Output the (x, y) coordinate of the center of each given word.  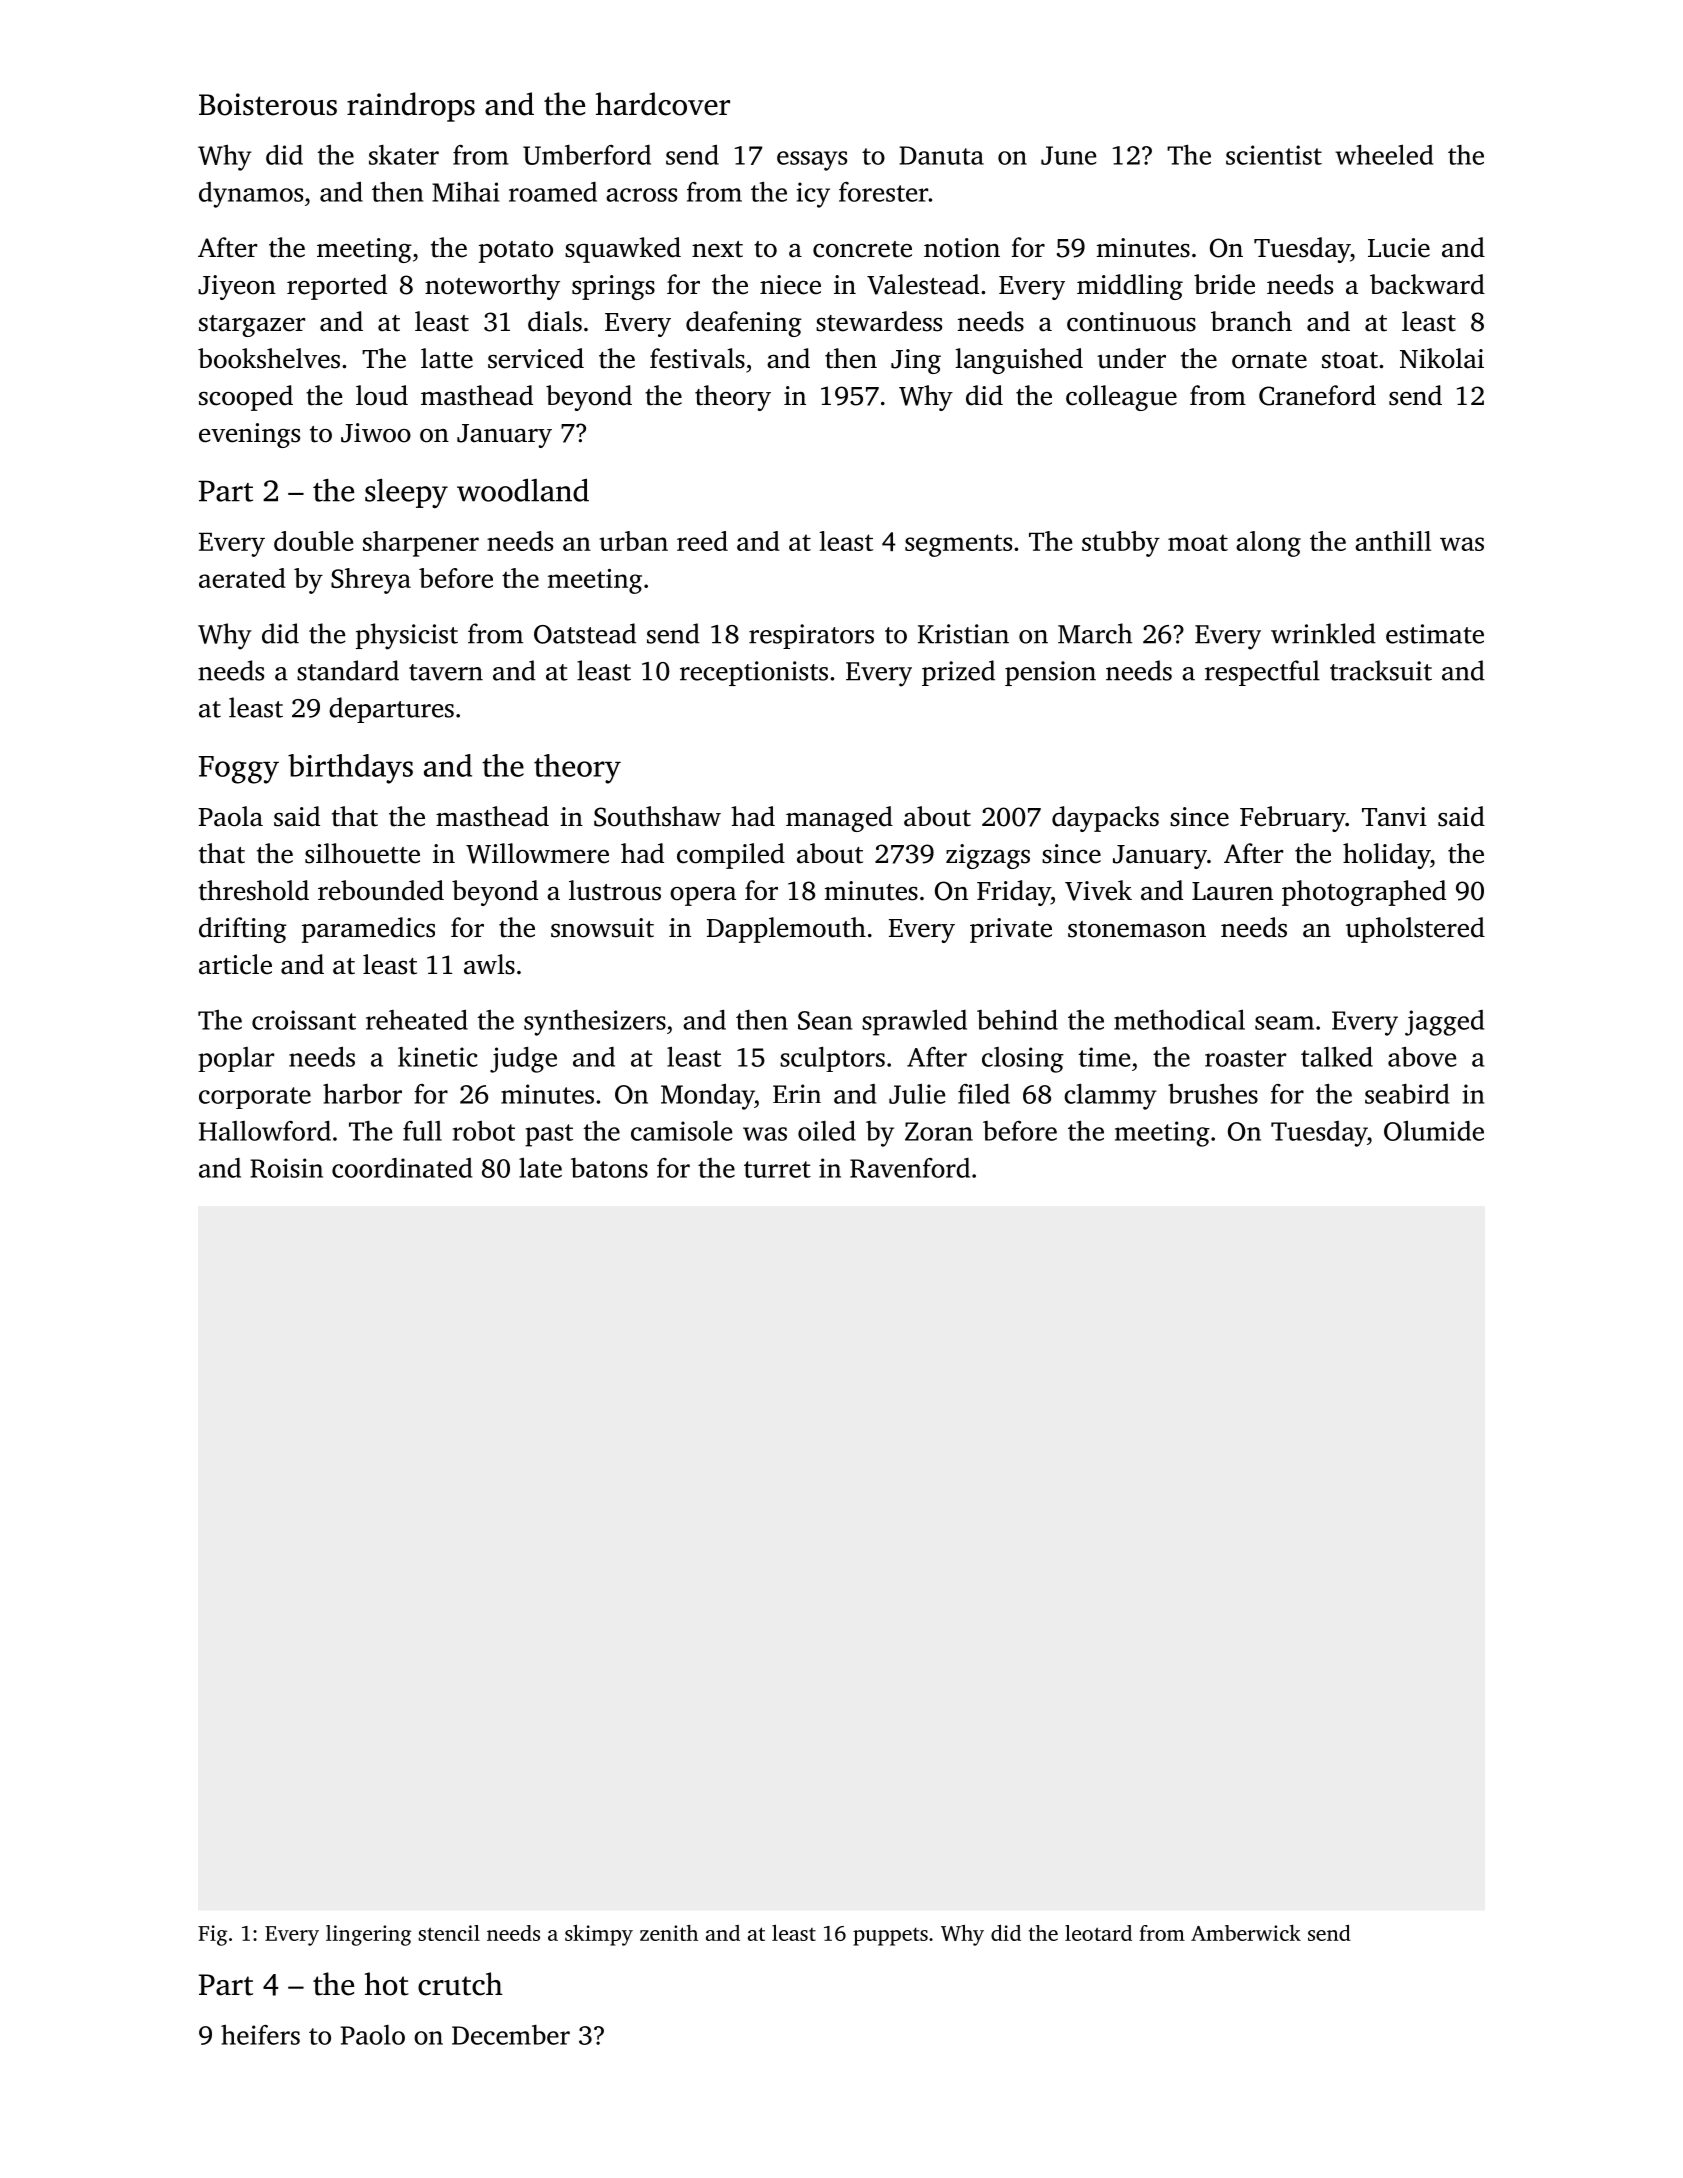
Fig (212, 1935)
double (313, 541)
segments (958, 545)
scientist (1274, 155)
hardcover (663, 104)
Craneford (1317, 395)
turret (777, 1169)
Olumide (1434, 1131)
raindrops (411, 107)
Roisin (286, 1168)
